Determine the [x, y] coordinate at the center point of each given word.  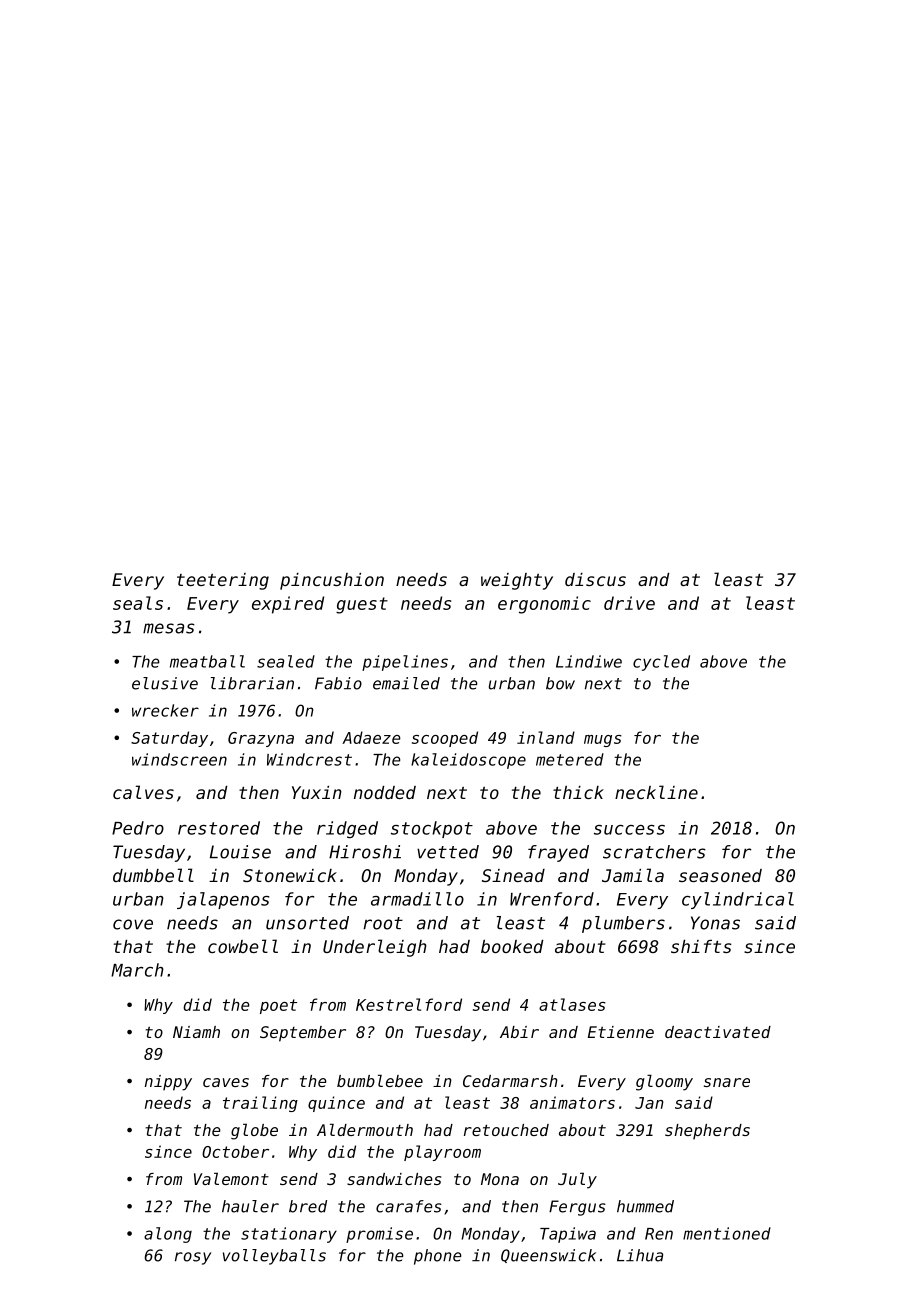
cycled [661, 663]
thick [578, 792]
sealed [286, 661]
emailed [406, 683]
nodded [385, 792]
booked [512, 946]
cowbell [243, 946]
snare [727, 1082]
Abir [519, 1032]
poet [278, 1006]
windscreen [179, 759]
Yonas [715, 923]
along [168, 1235]
